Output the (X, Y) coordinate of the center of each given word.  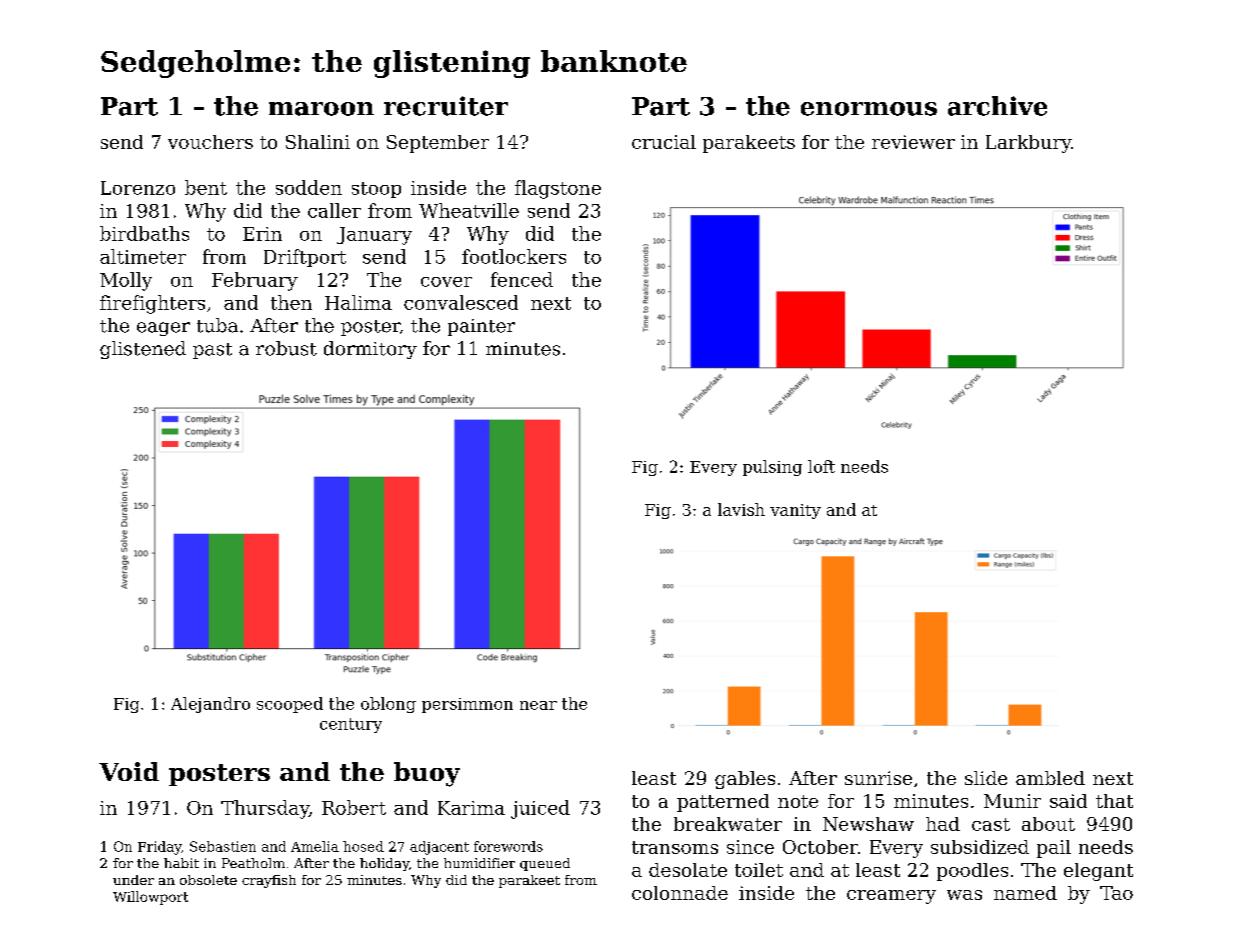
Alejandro (210, 705)
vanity (795, 511)
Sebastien (223, 846)
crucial (664, 142)
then (291, 302)
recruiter (446, 106)
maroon (321, 109)
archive (997, 106)
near (538, 705)
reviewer (913, 142)
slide (986, 778)
